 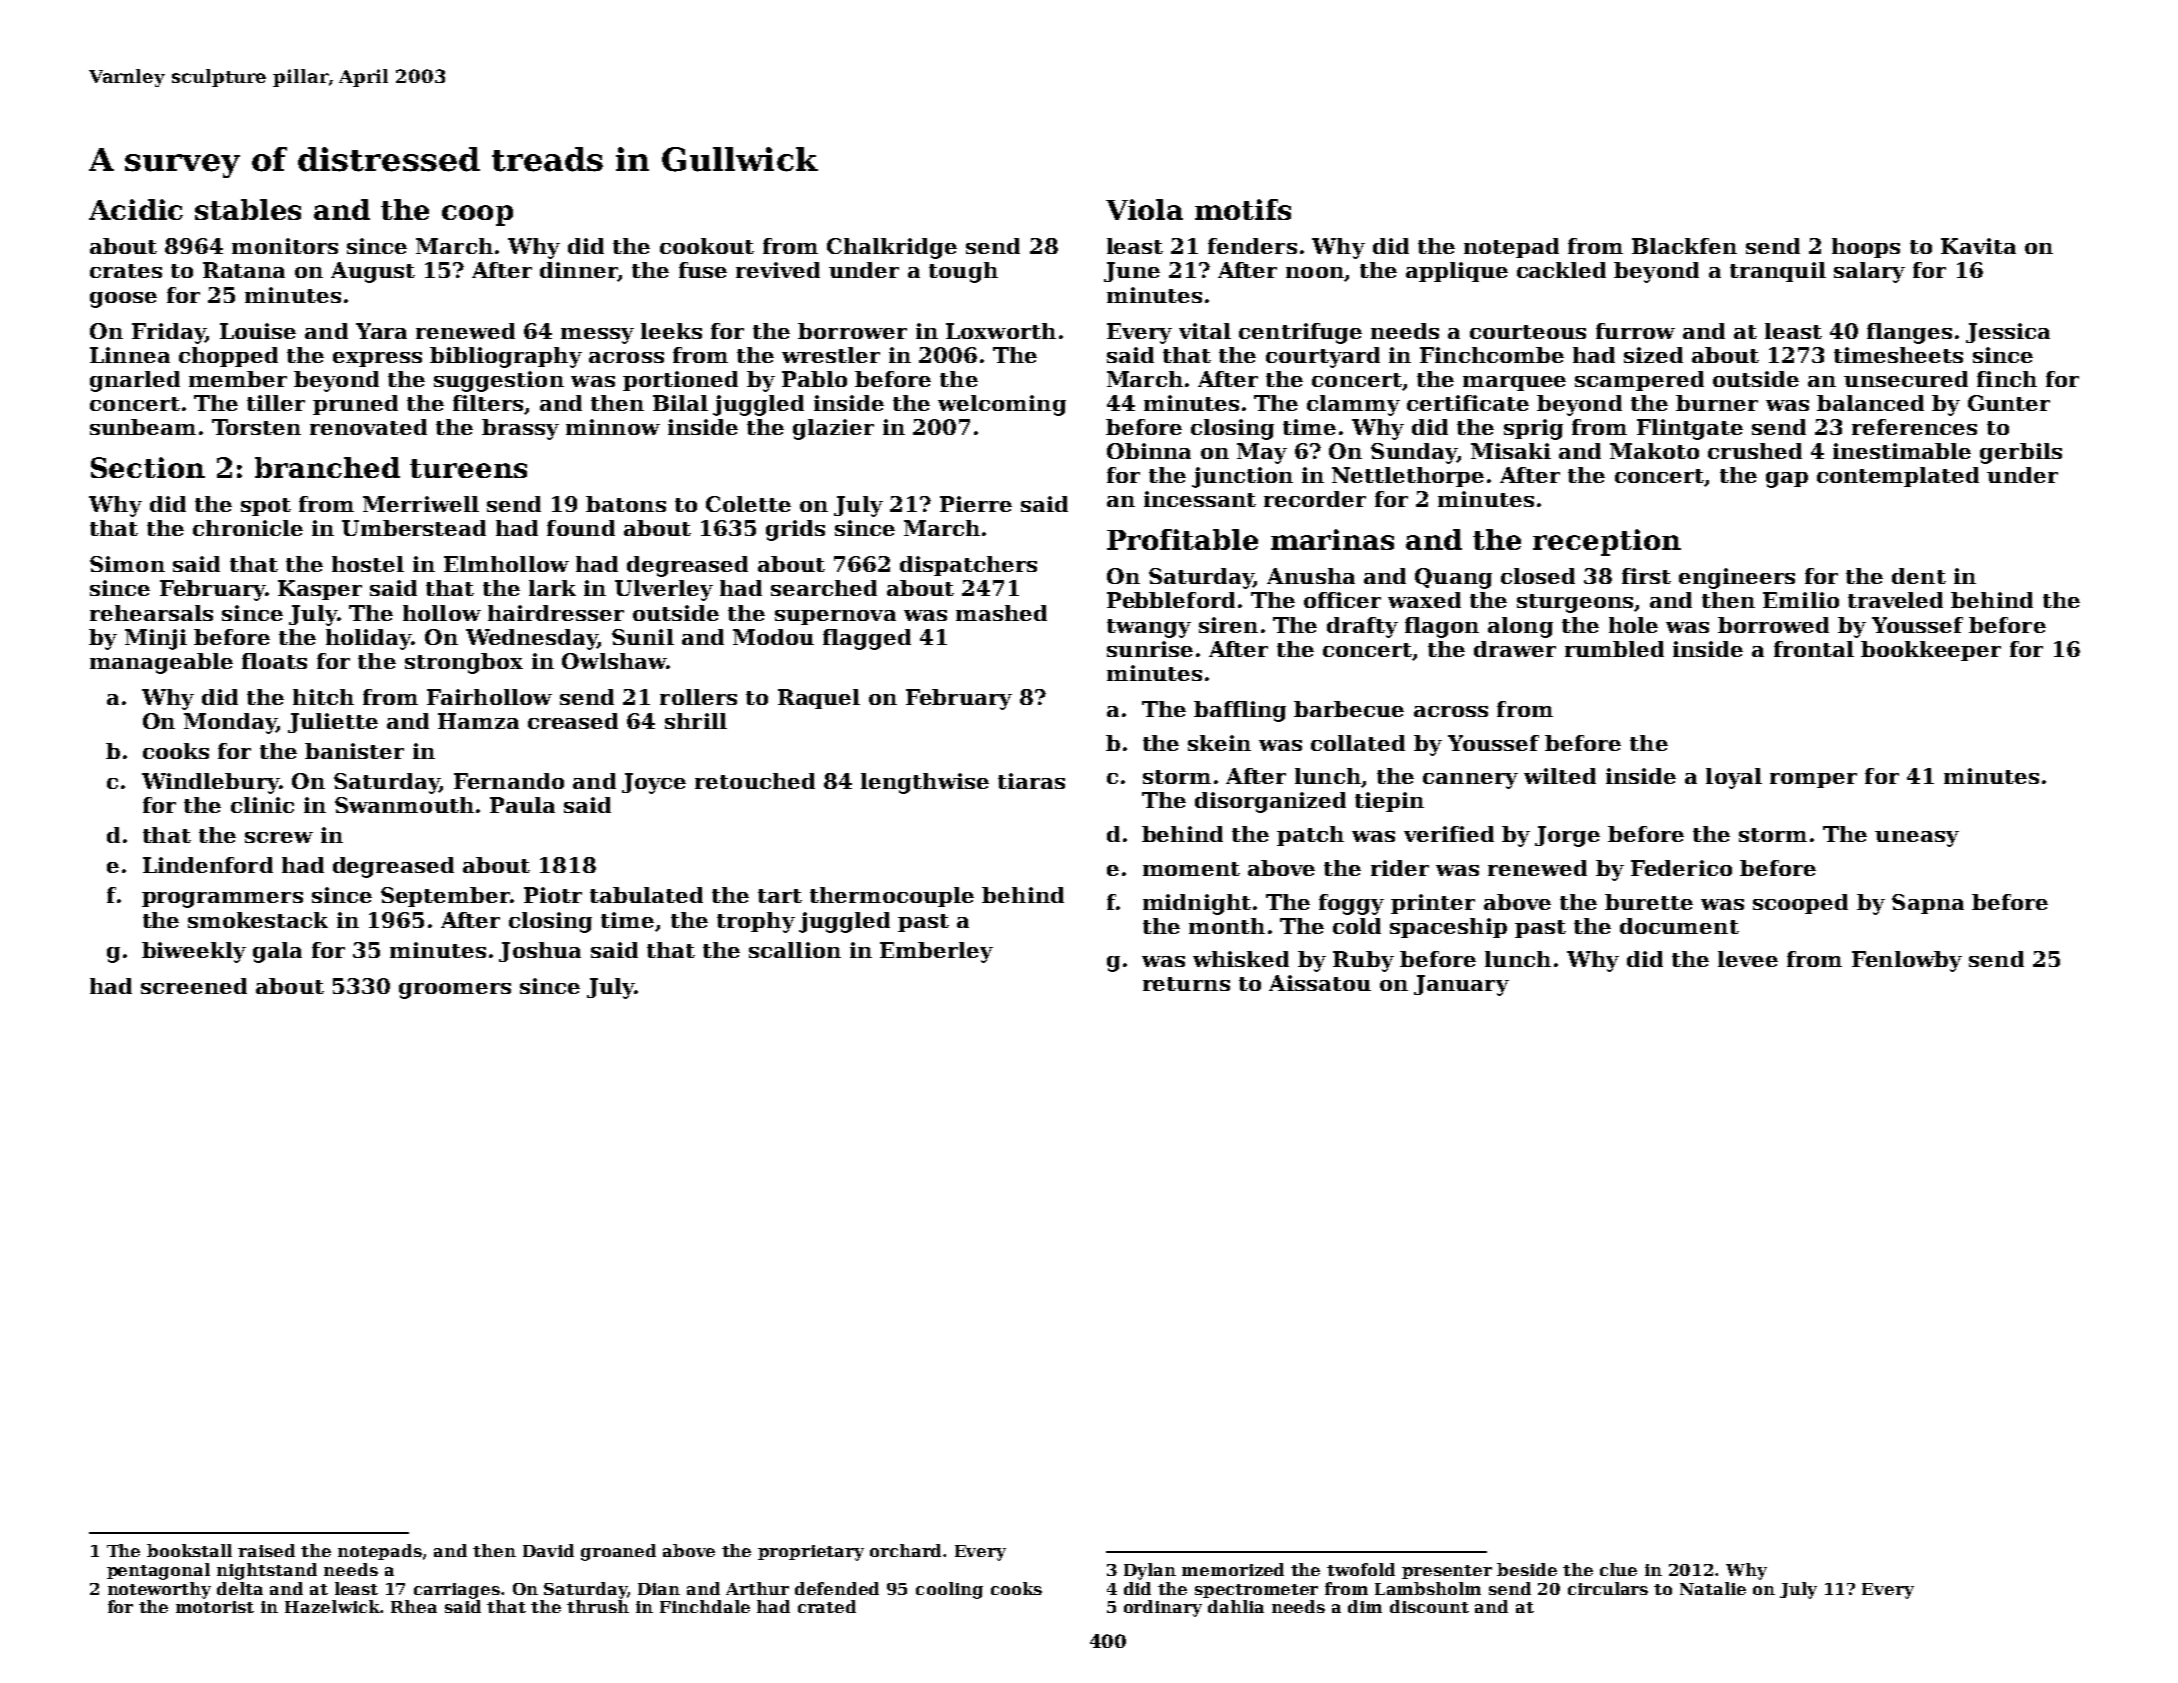 I want to click on Fenlowby, so click(x=1907, y=961).
